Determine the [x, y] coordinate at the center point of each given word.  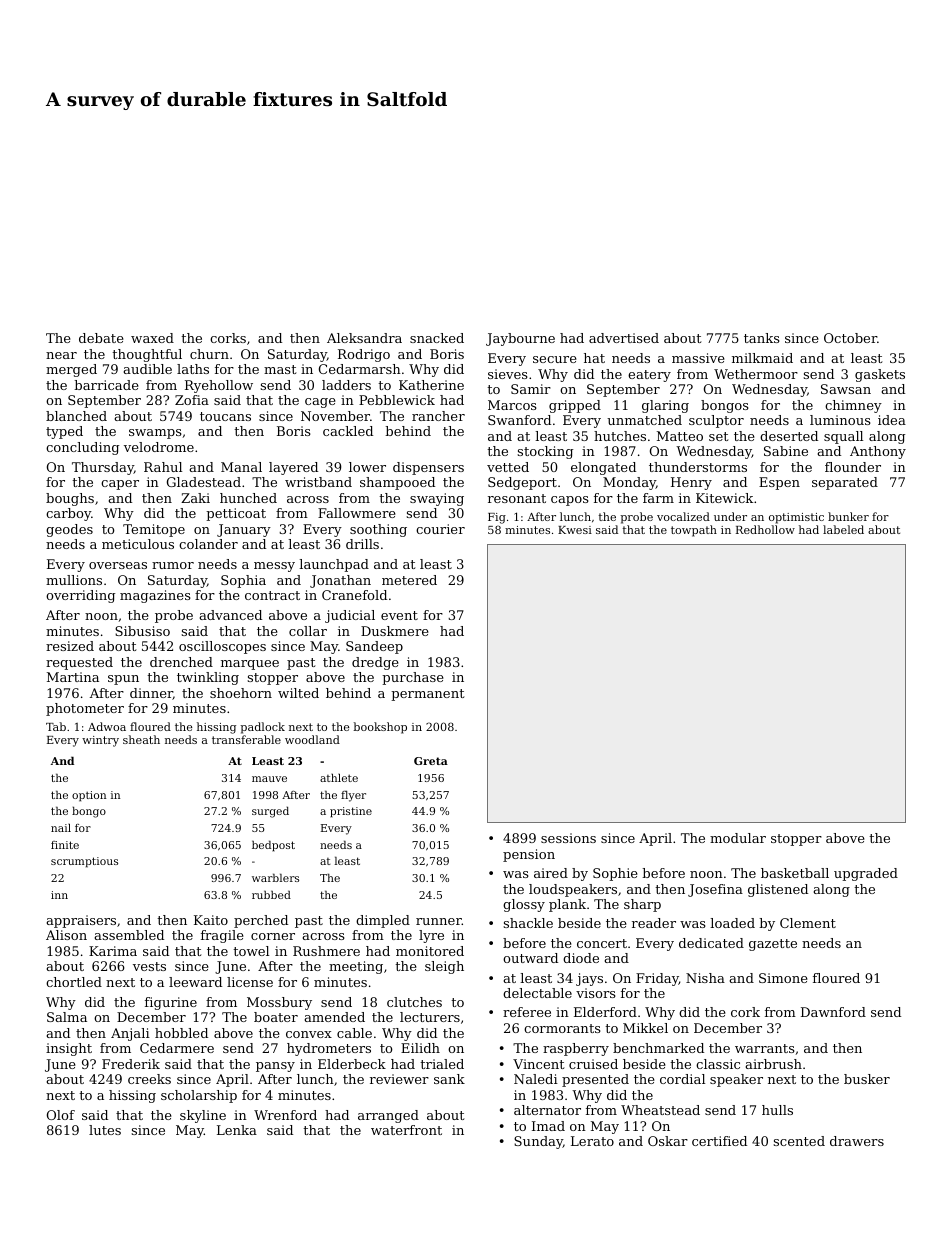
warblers [275, 877]
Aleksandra [364, 338]
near [61, 355]
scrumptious [84, 862]
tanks [762, 338]
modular [738, 838]
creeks [149, 1079]
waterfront [406, 1130]
